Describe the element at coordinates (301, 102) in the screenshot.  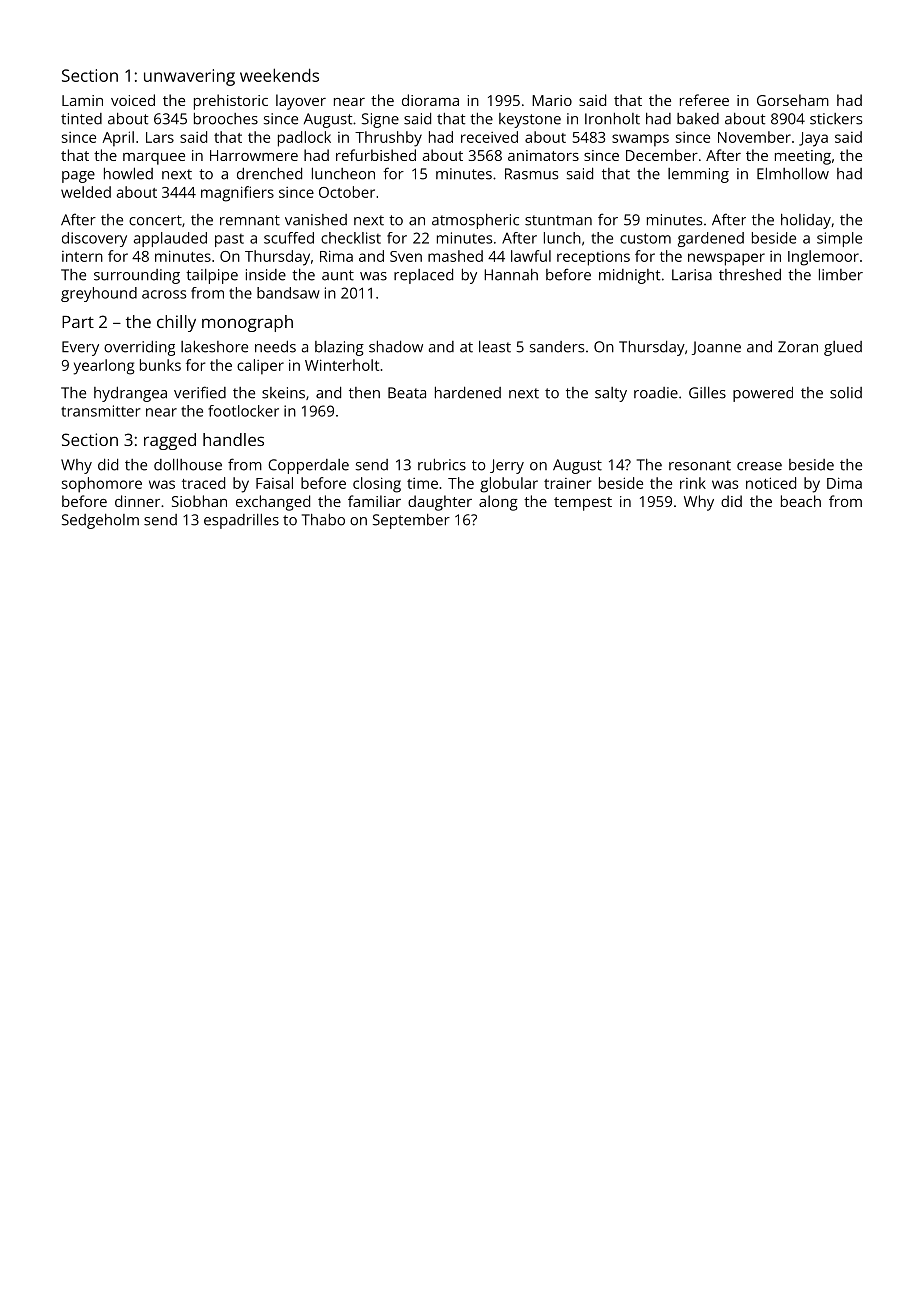
I see `layover` at that location.
